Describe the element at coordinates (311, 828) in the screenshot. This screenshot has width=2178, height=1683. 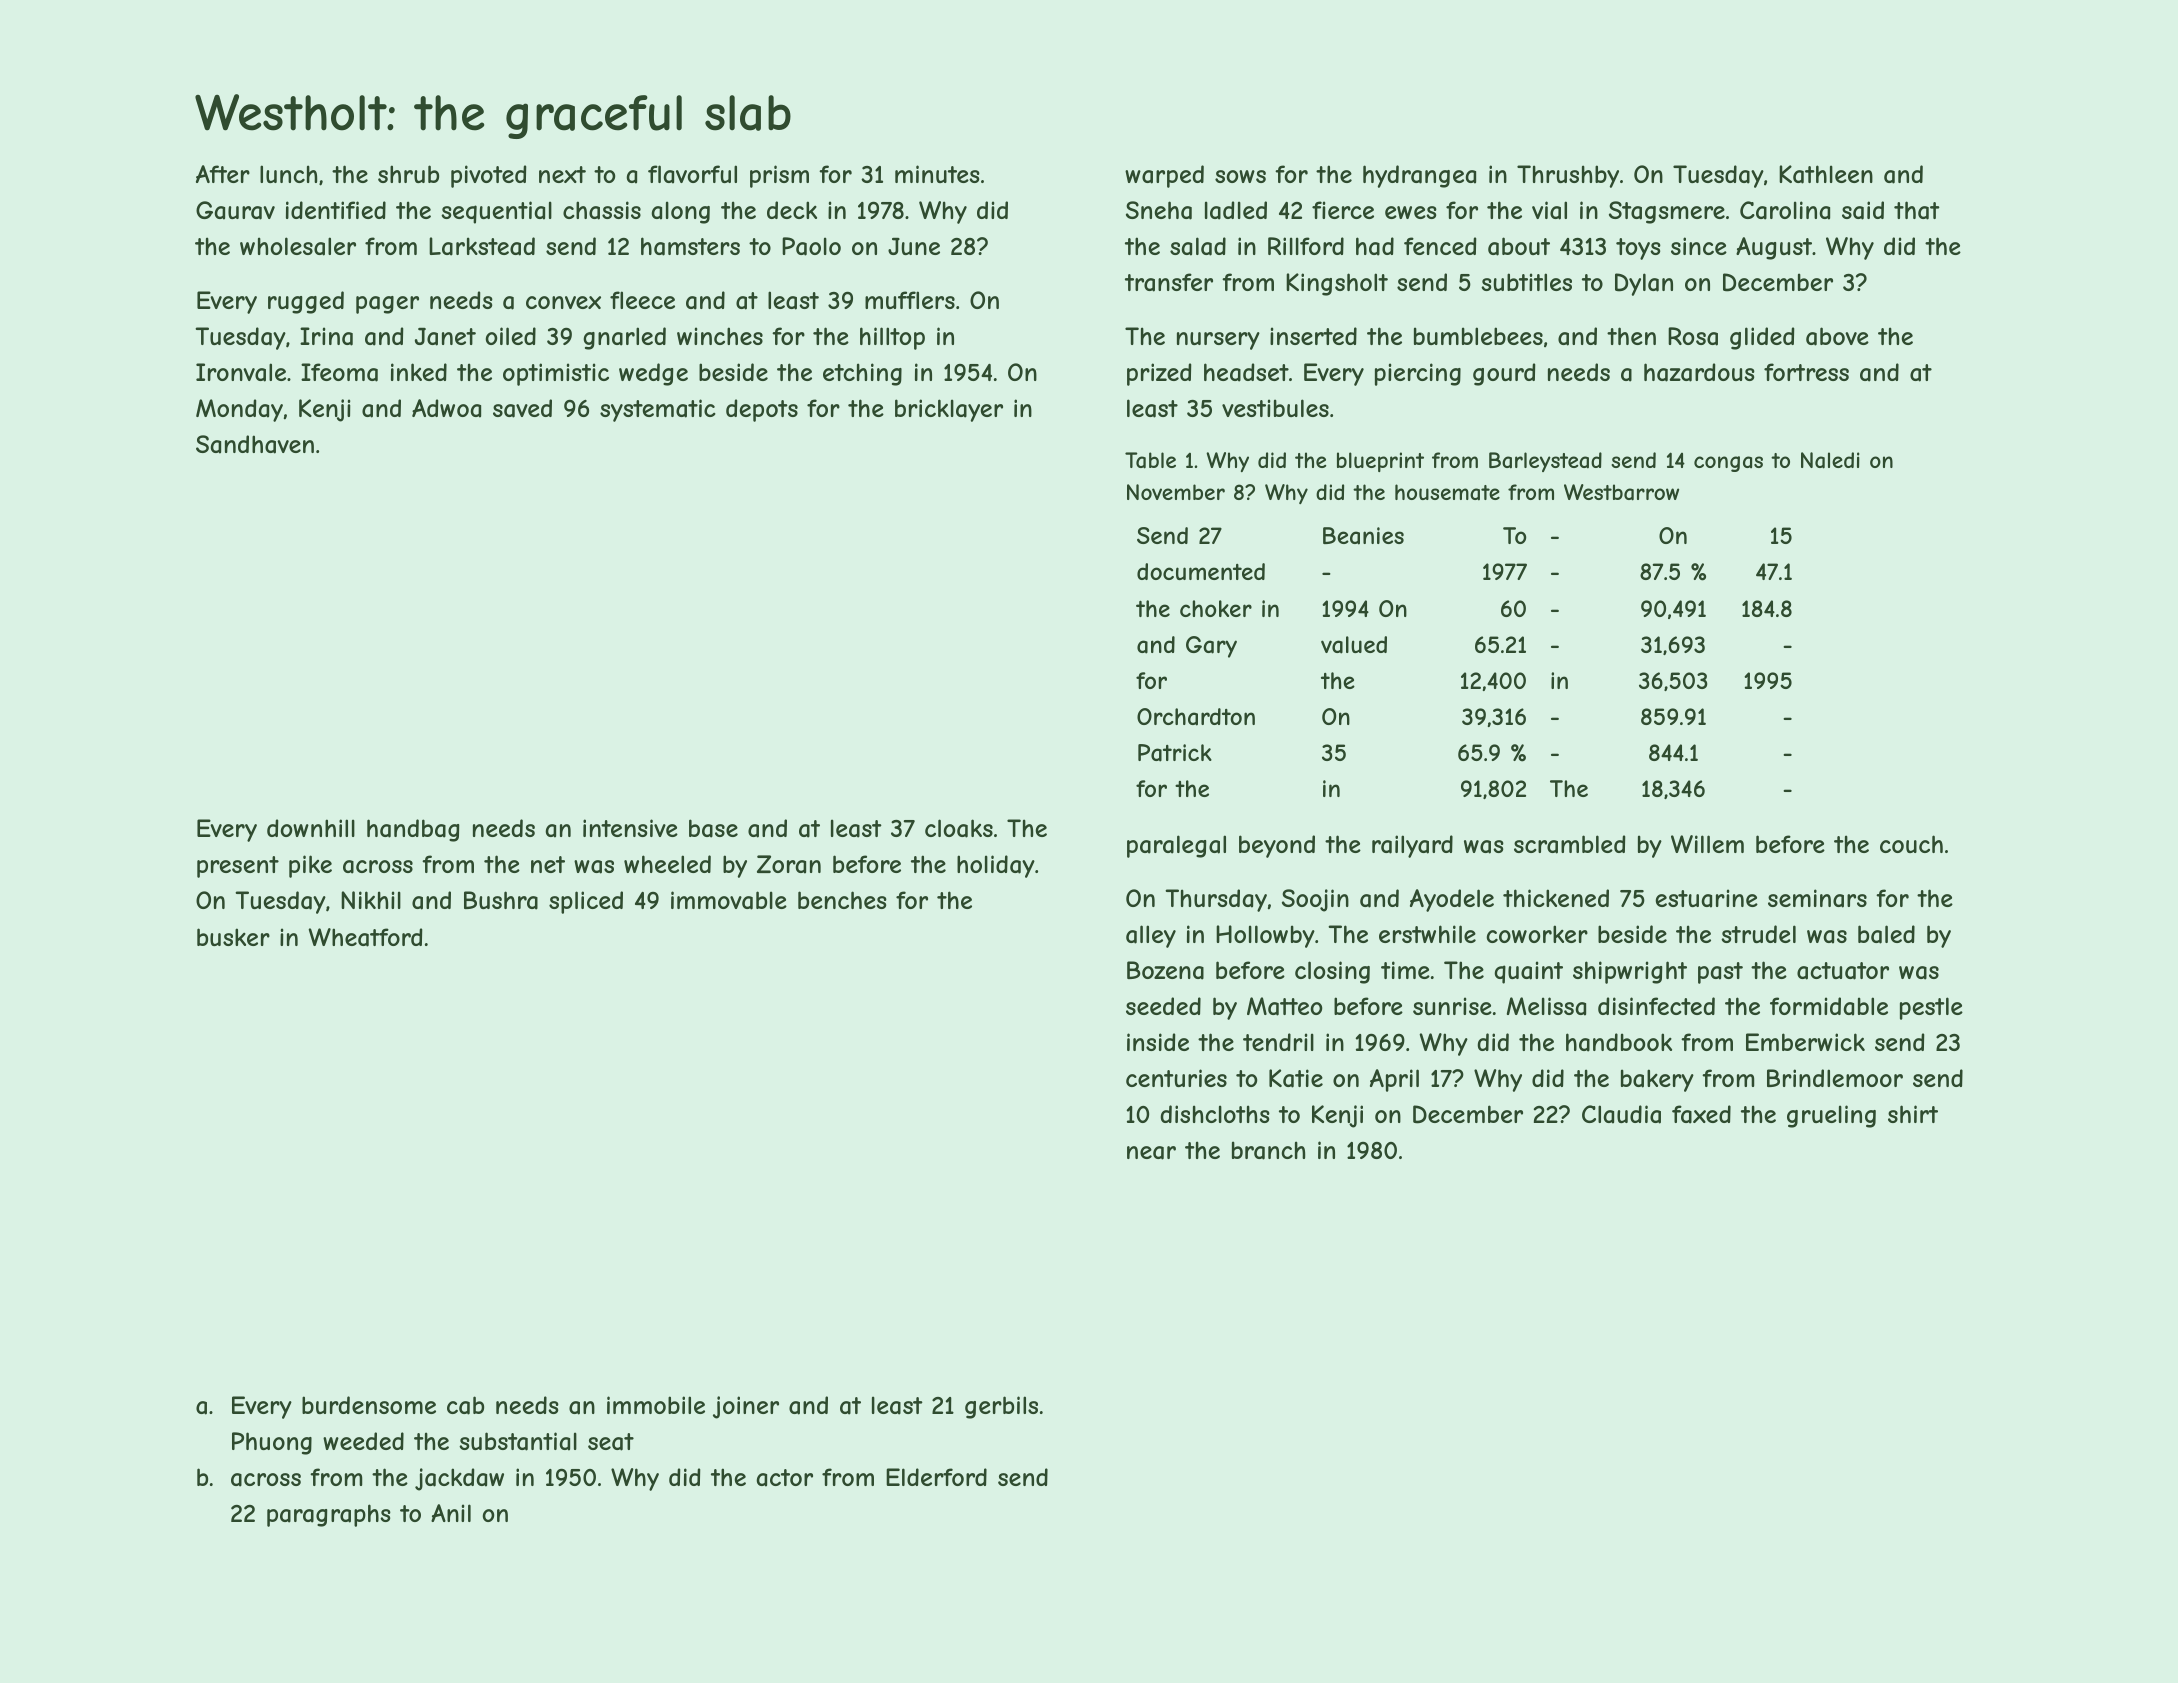
I see `downhill` at that location.
